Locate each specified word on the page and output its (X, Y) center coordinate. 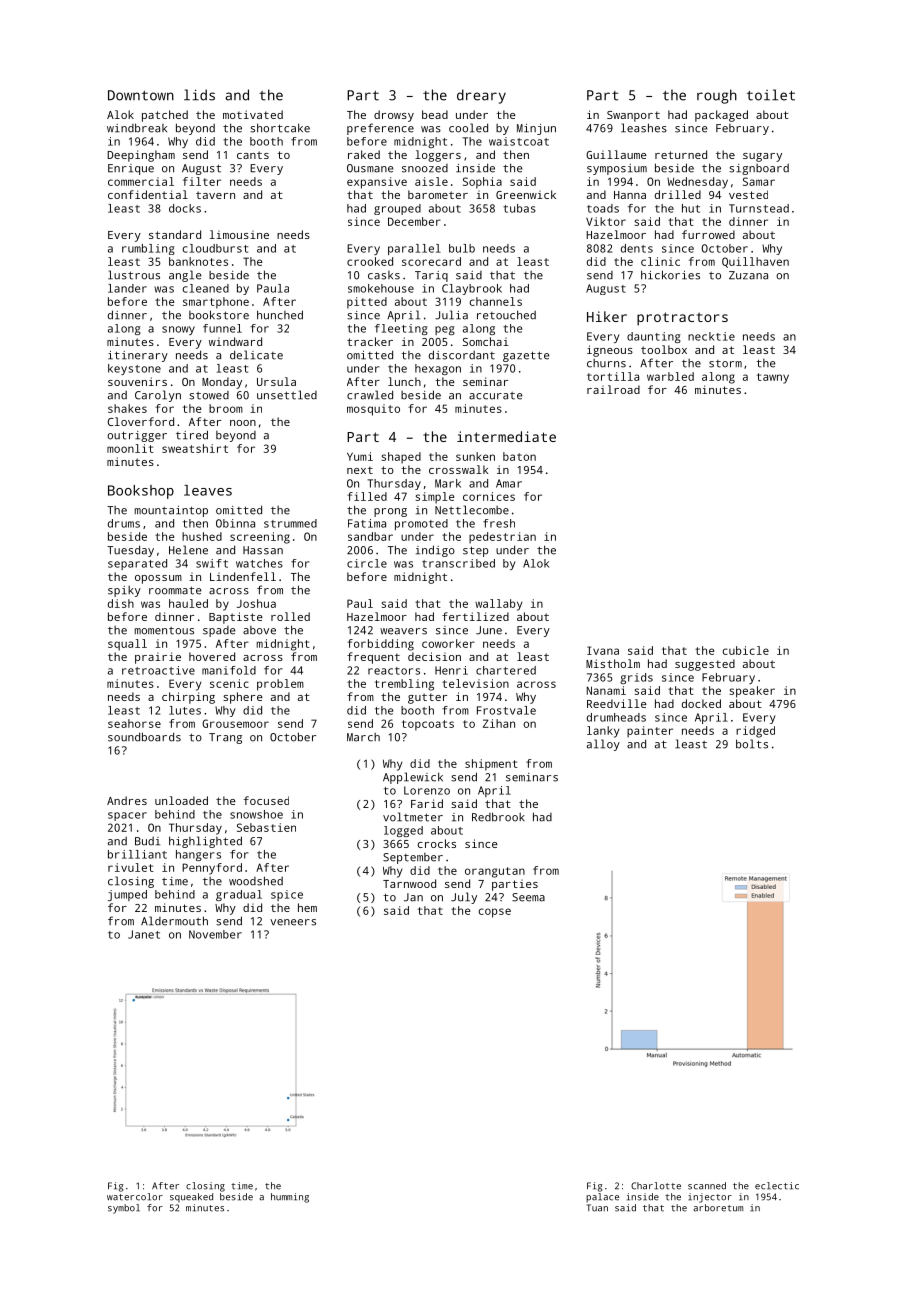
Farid (427, 803)
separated (137, 564)
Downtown (141, 95)
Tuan (597, 1208)
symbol (124, 1209)
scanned (707, 1186)
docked (701, 703)
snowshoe (256, 814)
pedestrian (502, 538)
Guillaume (616, 154)
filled (367, 496)
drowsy (394, 116)
